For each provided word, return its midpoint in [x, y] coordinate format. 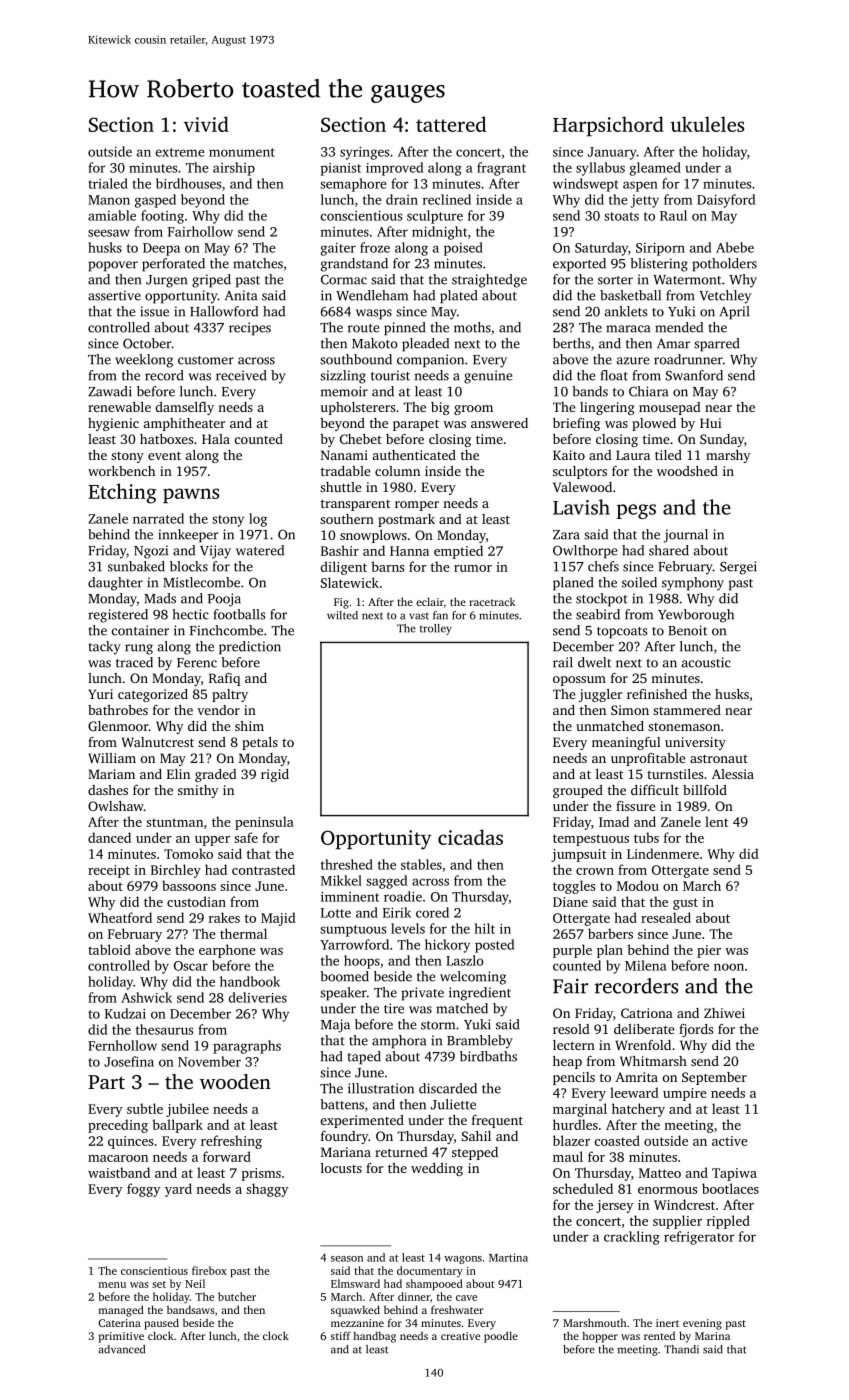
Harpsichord [608, 126]
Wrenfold [643, 1045]
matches [258, 263]
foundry [344, 1137]
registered [118, 616]
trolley [436, 629]
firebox [209, 1270]
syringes [364, 153]
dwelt [594, 662]
